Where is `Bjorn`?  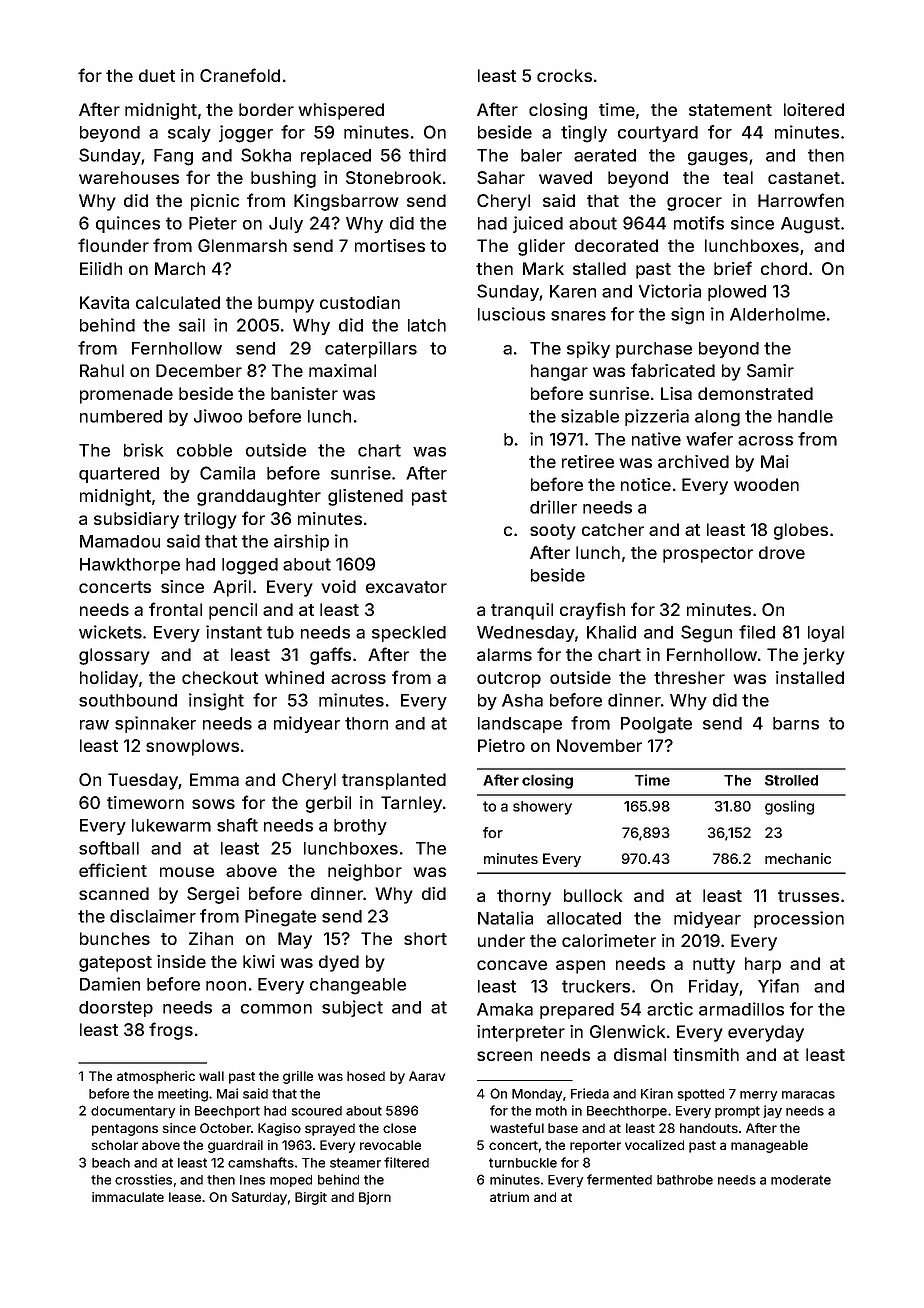 Bjorn is located at coordinates (375, 1198).
